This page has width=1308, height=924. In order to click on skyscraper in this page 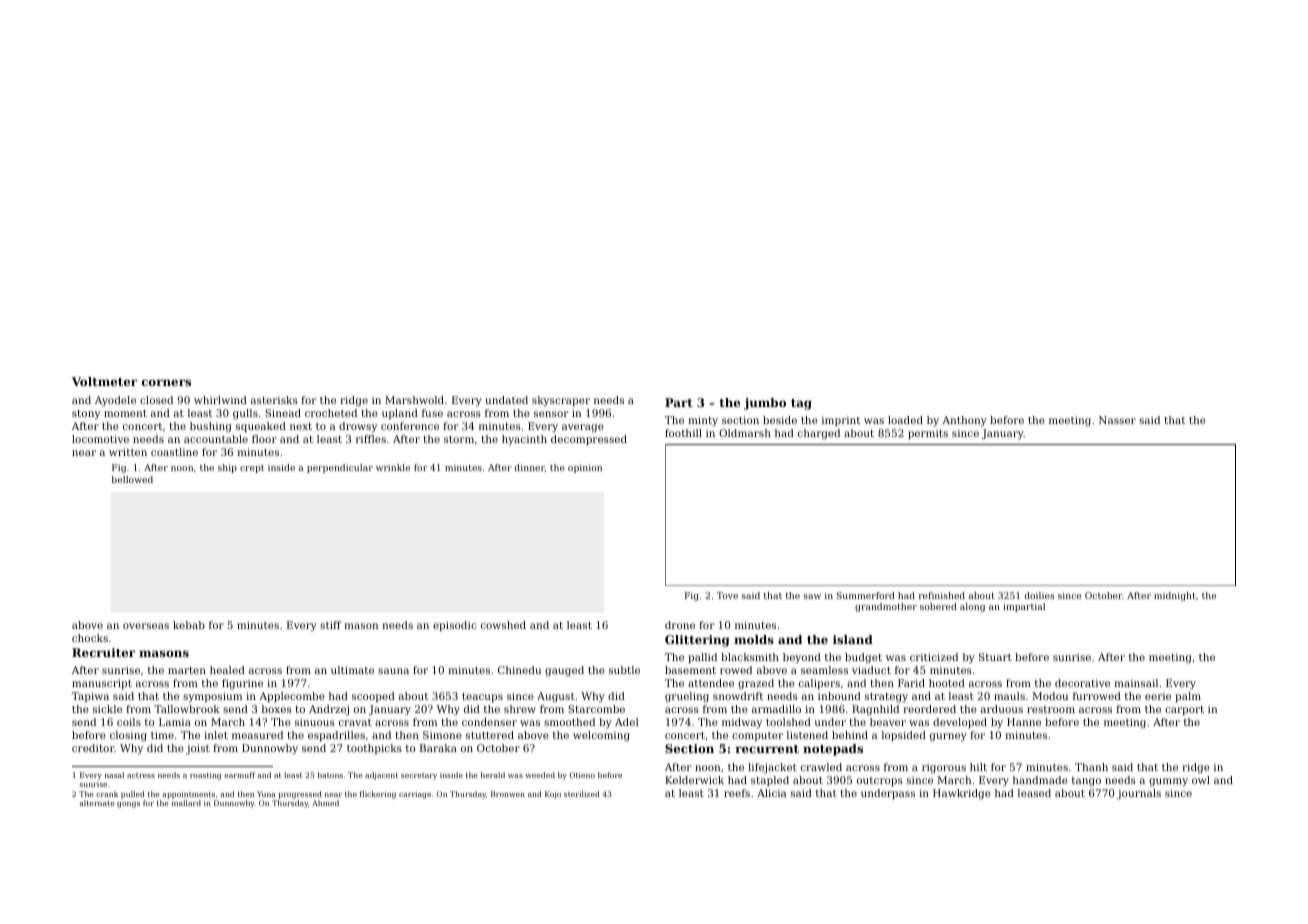, I will do `click(561, 401)`.
